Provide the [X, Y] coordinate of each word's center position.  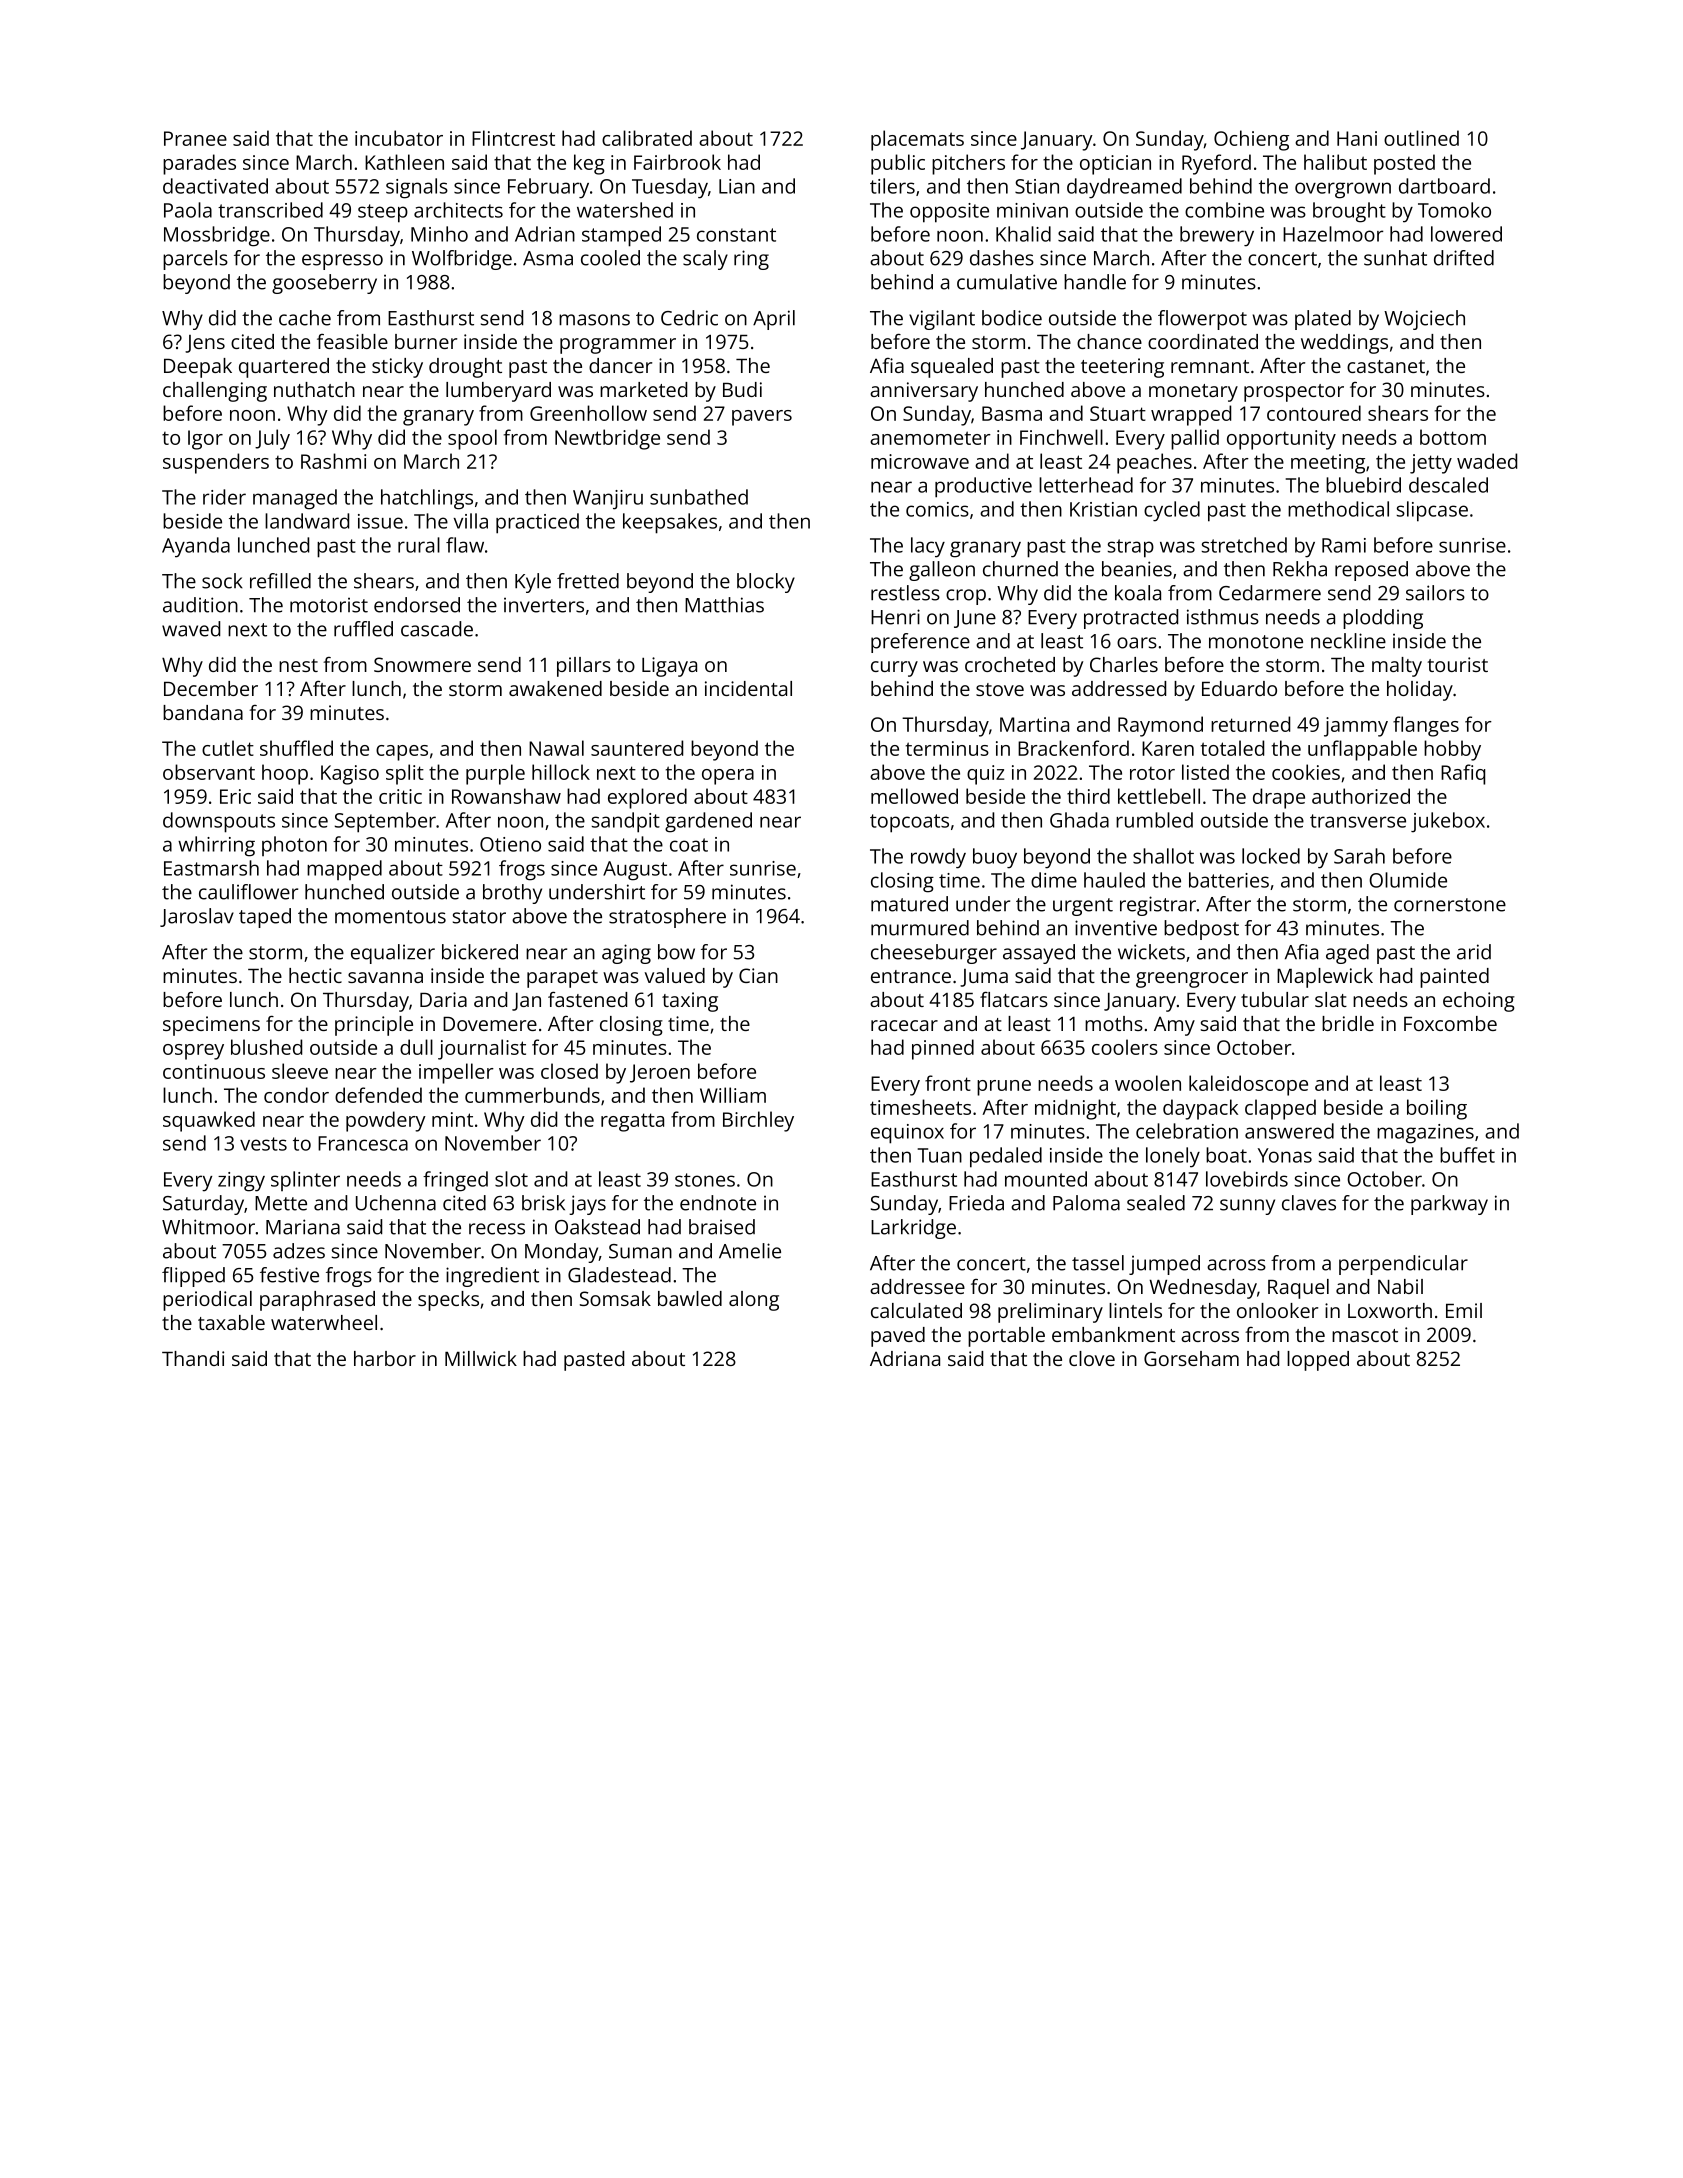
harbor [385, 1358]
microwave [920, 461]
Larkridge [913, 1229]
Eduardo [1239, 688]
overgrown [1343, 190]
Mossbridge [217, 236]
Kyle [533, 583]
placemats [917, 140]
